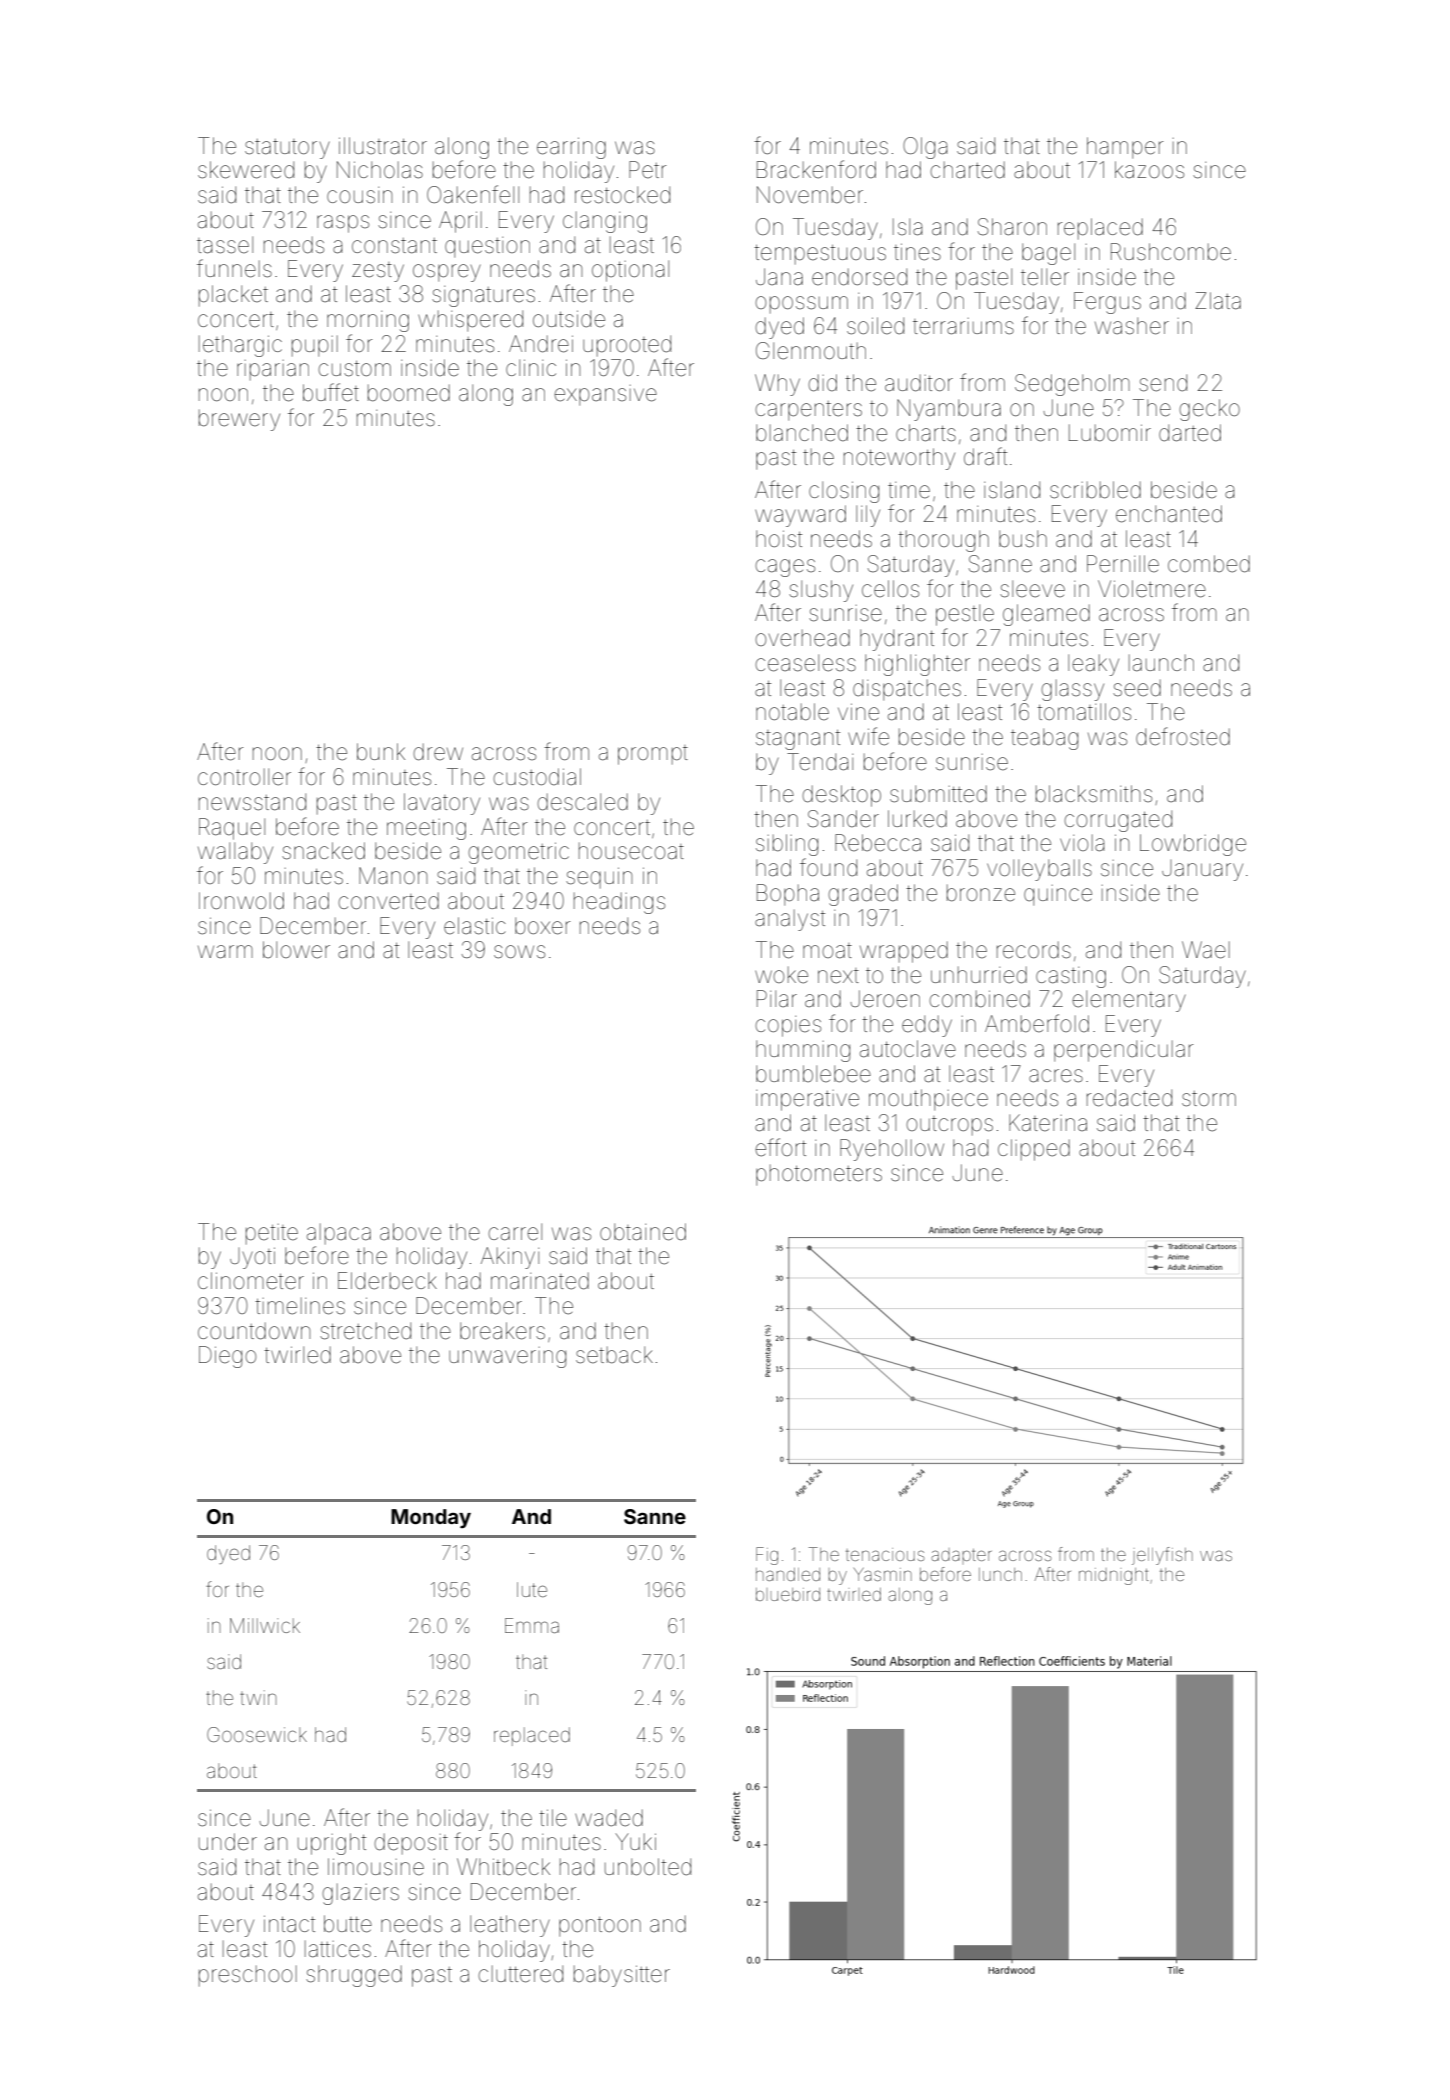 The width and height of the page is (1450, 2100). I want to click on restocked, so click(622, 195).
